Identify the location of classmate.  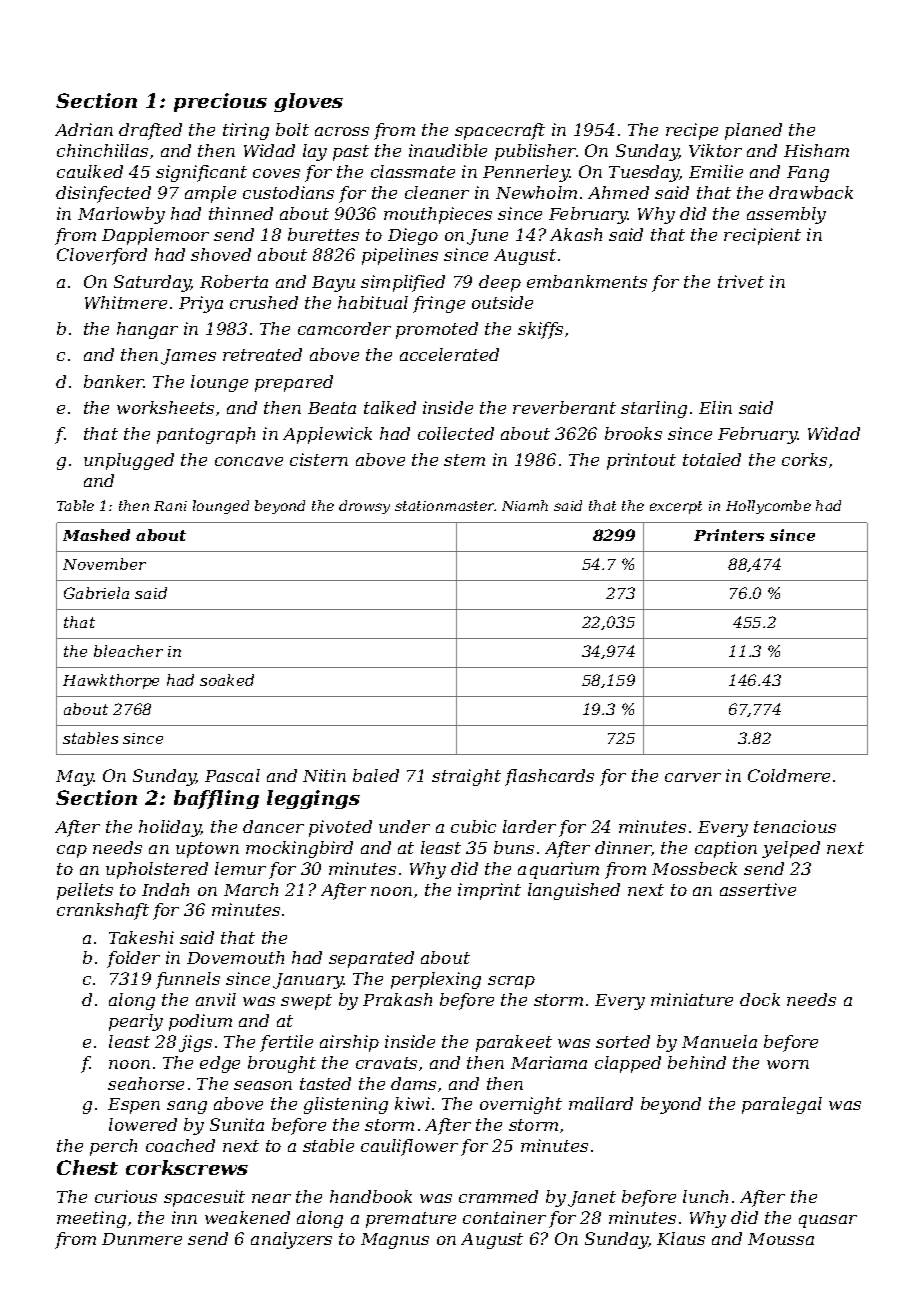
(413, 171).
